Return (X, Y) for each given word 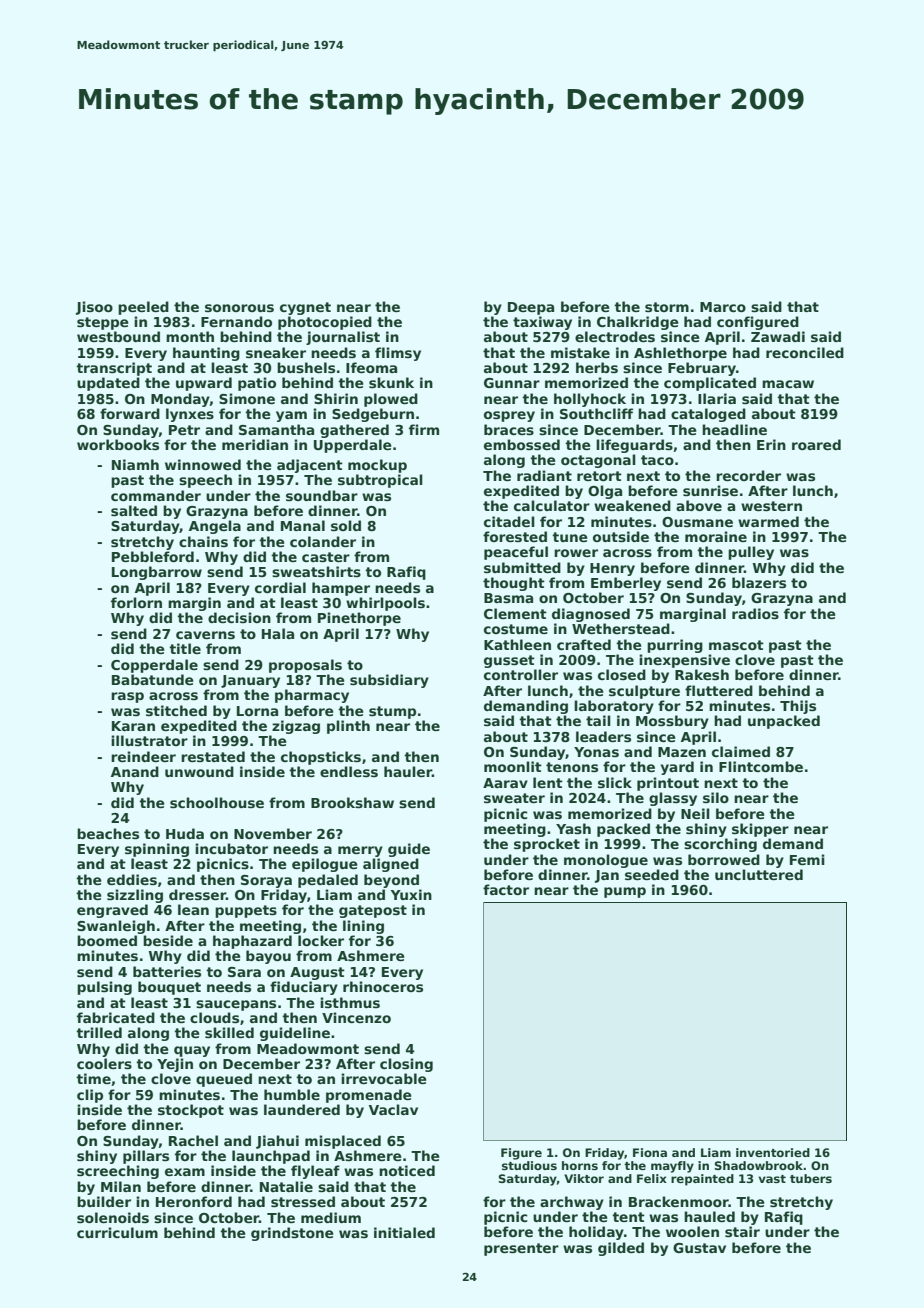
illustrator (149, 740)
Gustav (699, 1248)
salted (134, 510)
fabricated (116, 1017)
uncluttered (759, 874)
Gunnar (512, 383)
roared (816, 444)
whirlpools (385, 604)
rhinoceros (383, 986)
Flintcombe (761, 766)
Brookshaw (352, 802)
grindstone (292, 1234)
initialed (404, 1232)
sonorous (239, 308)
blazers (759, 582)
